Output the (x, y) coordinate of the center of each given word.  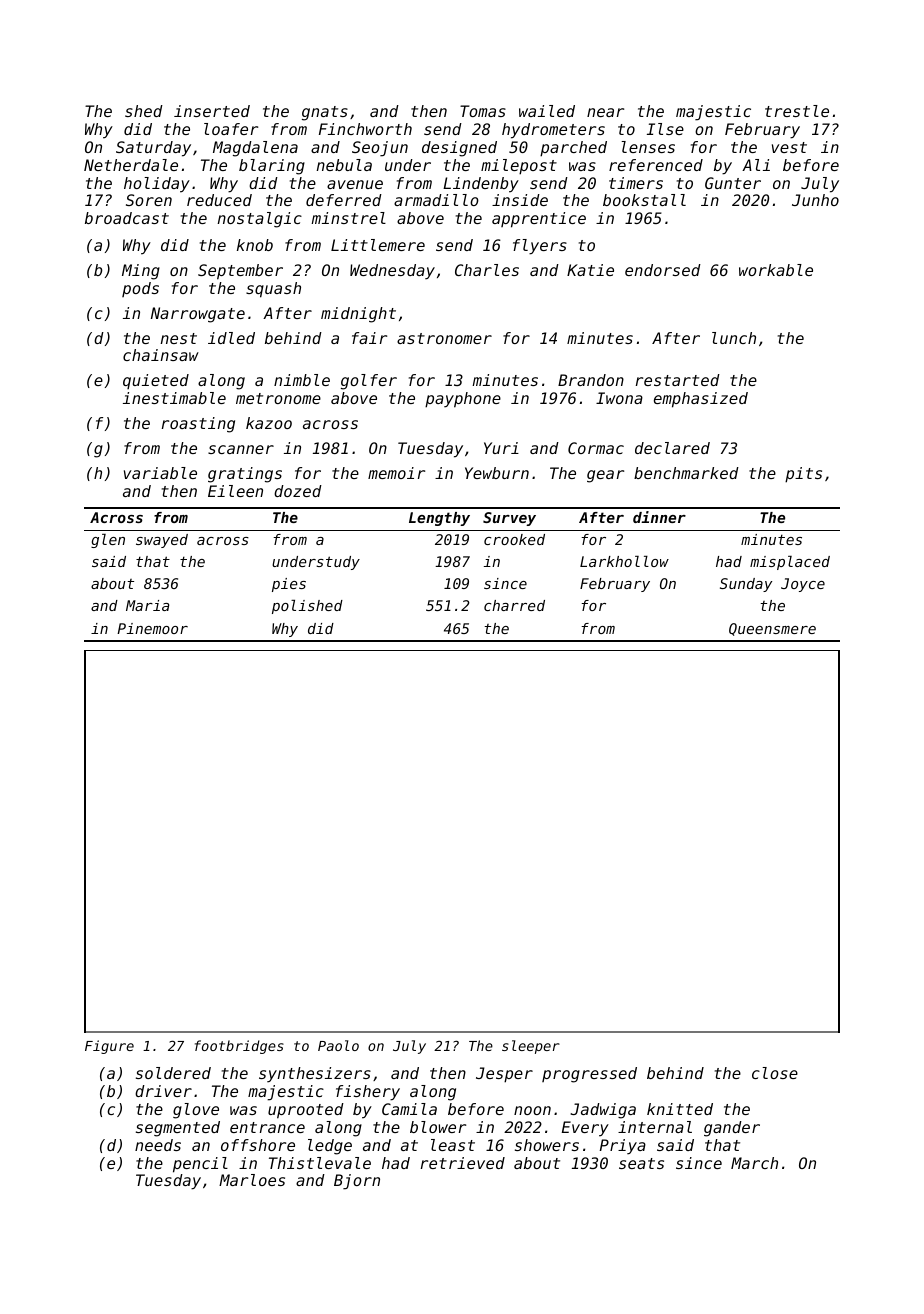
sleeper (531, 1047)
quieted (156, 381)
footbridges (239, 1047)
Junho (815, 200)
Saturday (153, 149)
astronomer (444, 338)
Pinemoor (152, 628)
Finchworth (365, 129)
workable (776, 270)
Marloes (252, 1180)
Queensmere (772, 629)
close (775, 1073)
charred (514, 605)
